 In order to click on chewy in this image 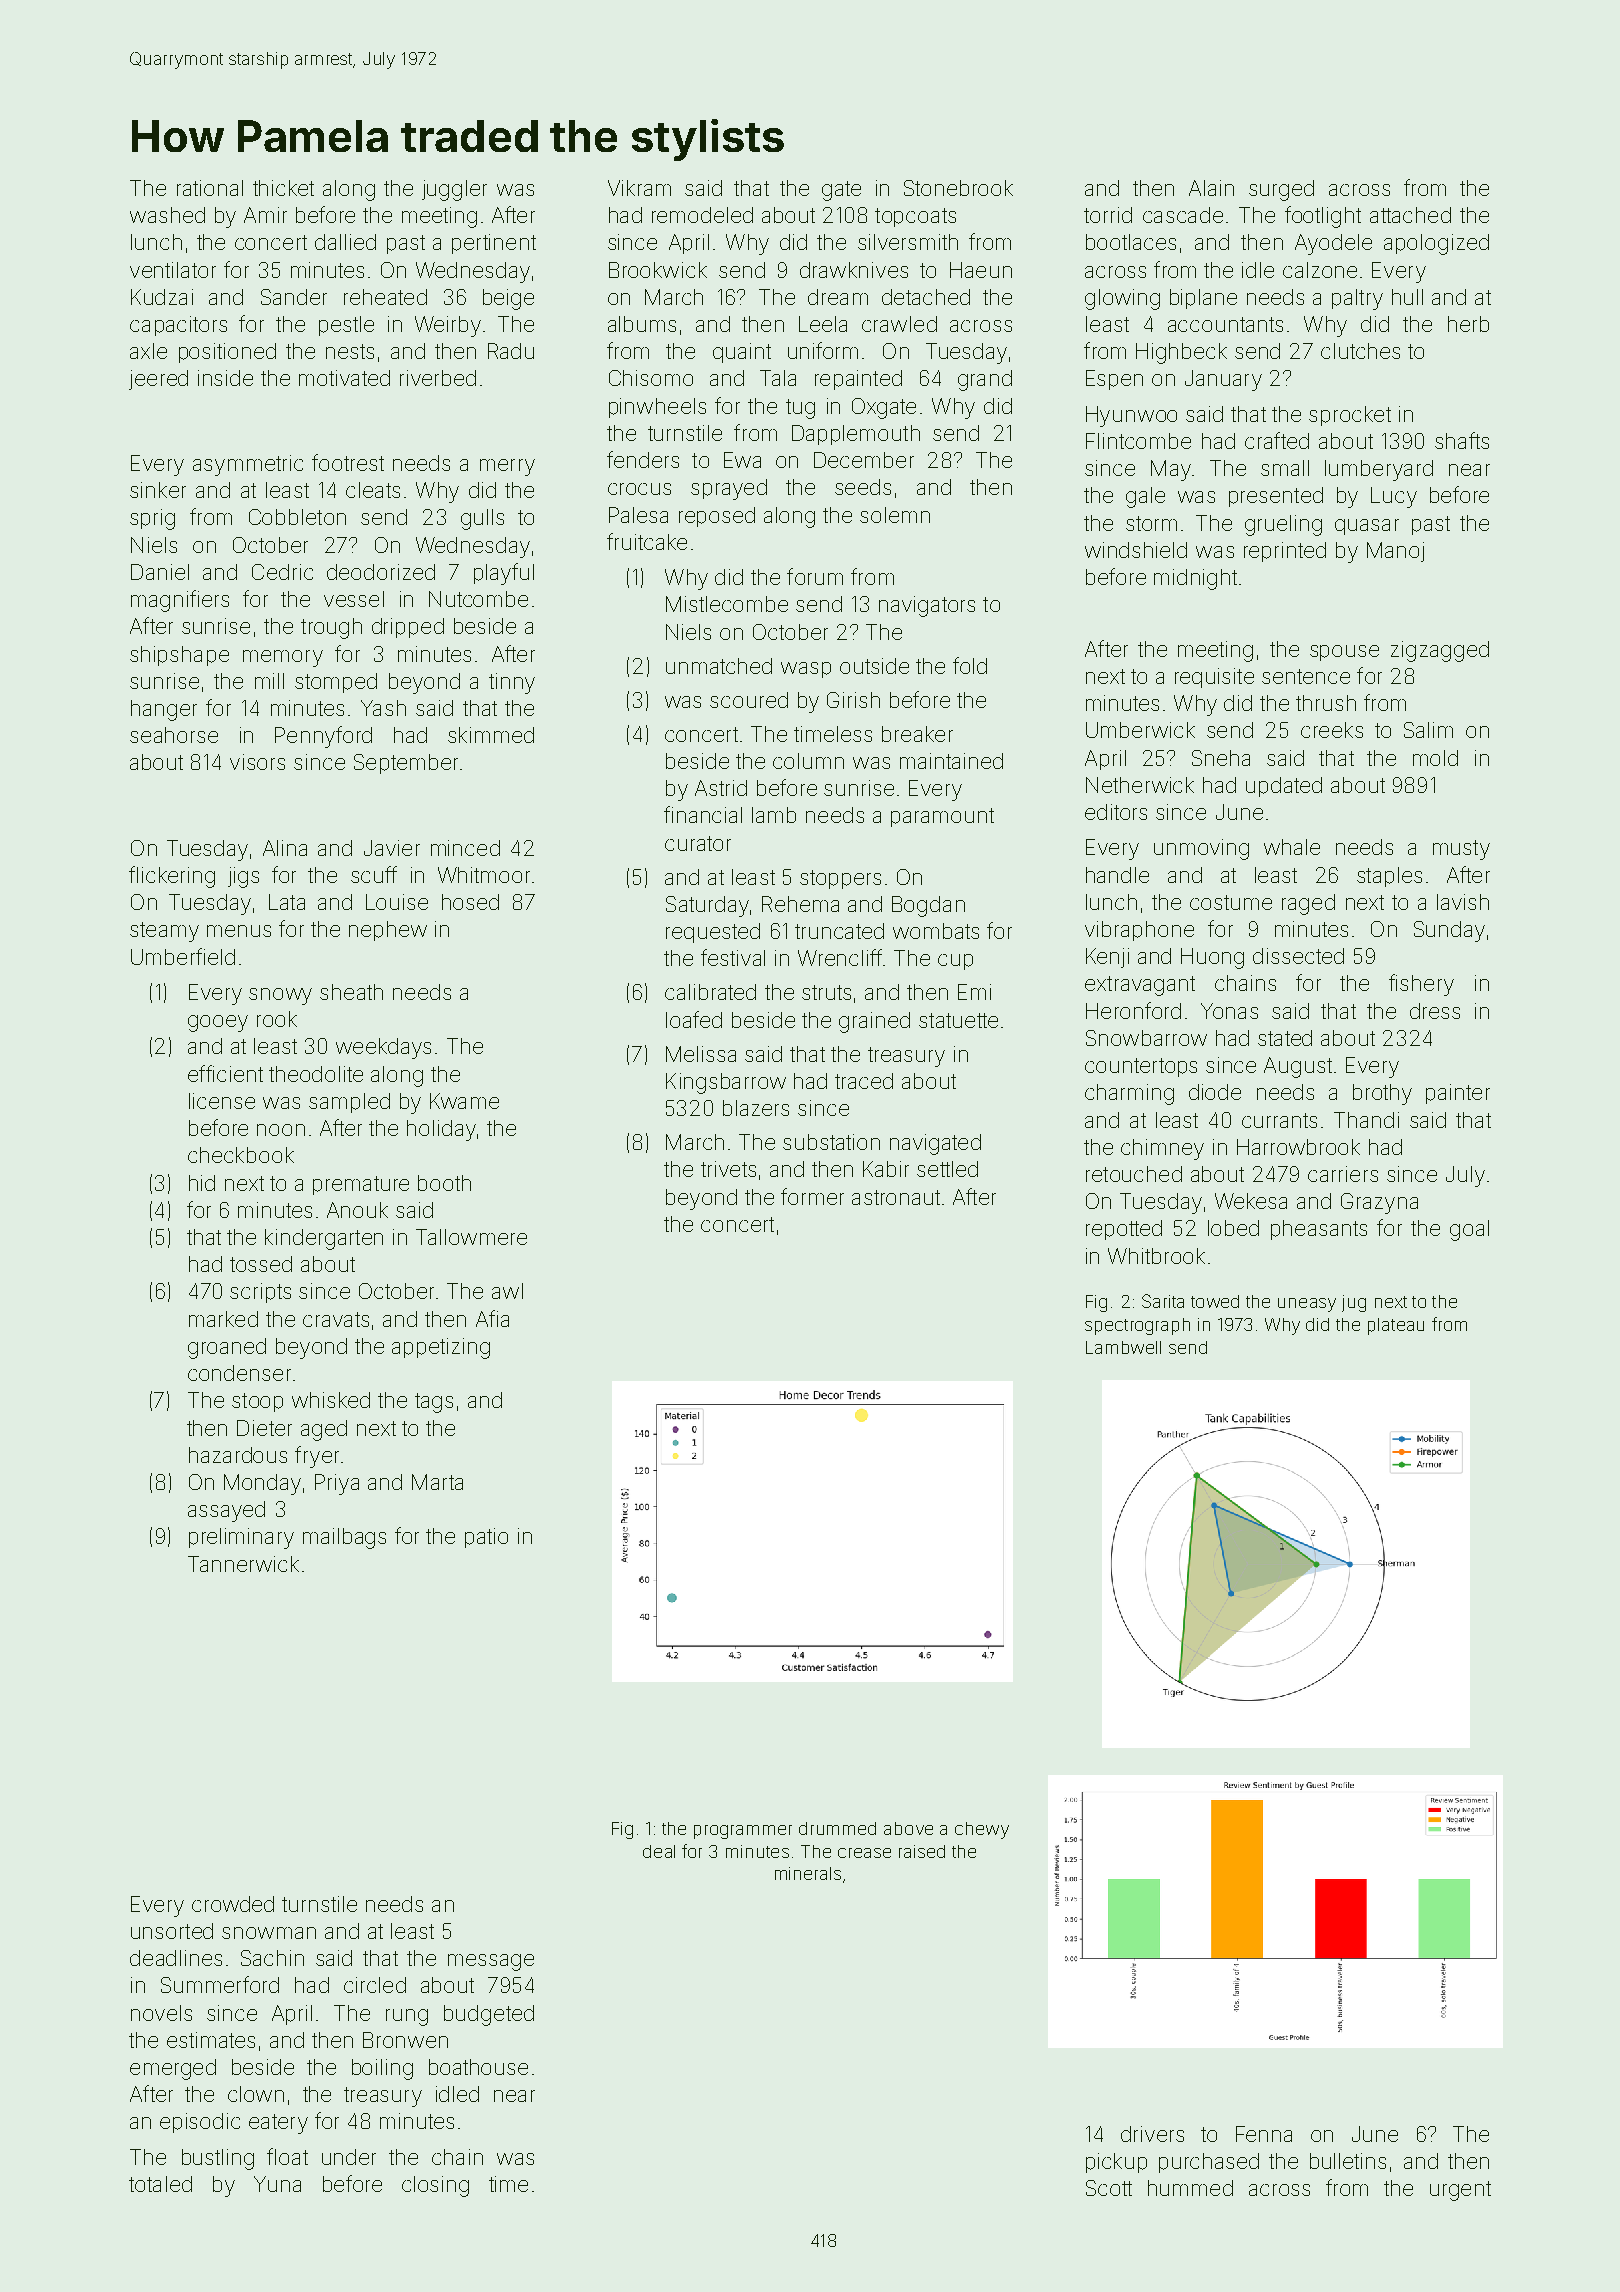, I will do `click(982, 1830)`.
